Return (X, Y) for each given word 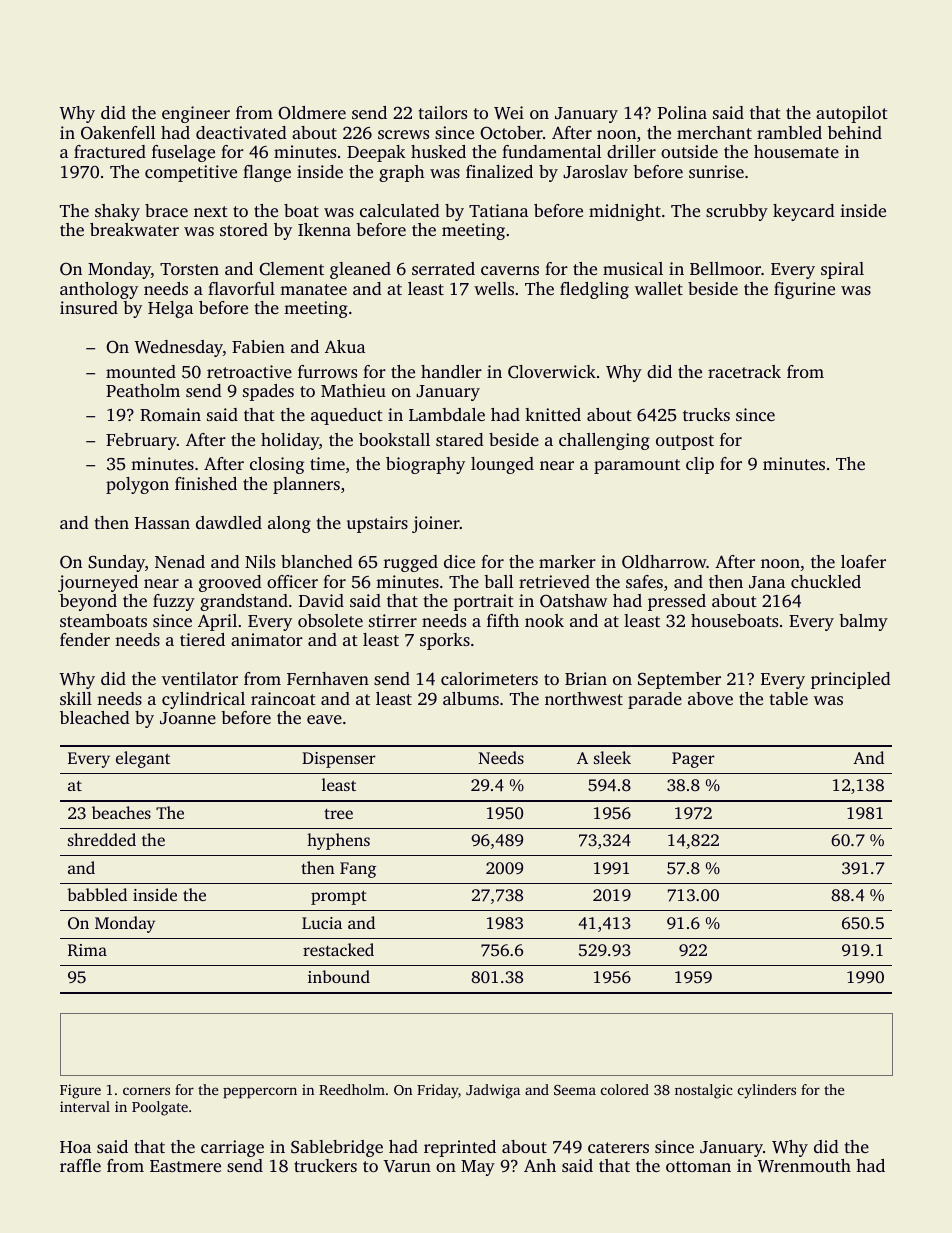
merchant (714, 132)
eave (324, 719)
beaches (121, 812)
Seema (575, 1090)
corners (146, 1091)
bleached (95, 717)
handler (451, 371)
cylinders (767, 1091)
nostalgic (704, 1091)
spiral (842, 270)
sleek (612, 757)
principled (851, 680)
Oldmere (312, 113)
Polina (682, 112)
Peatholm (143, 390)
